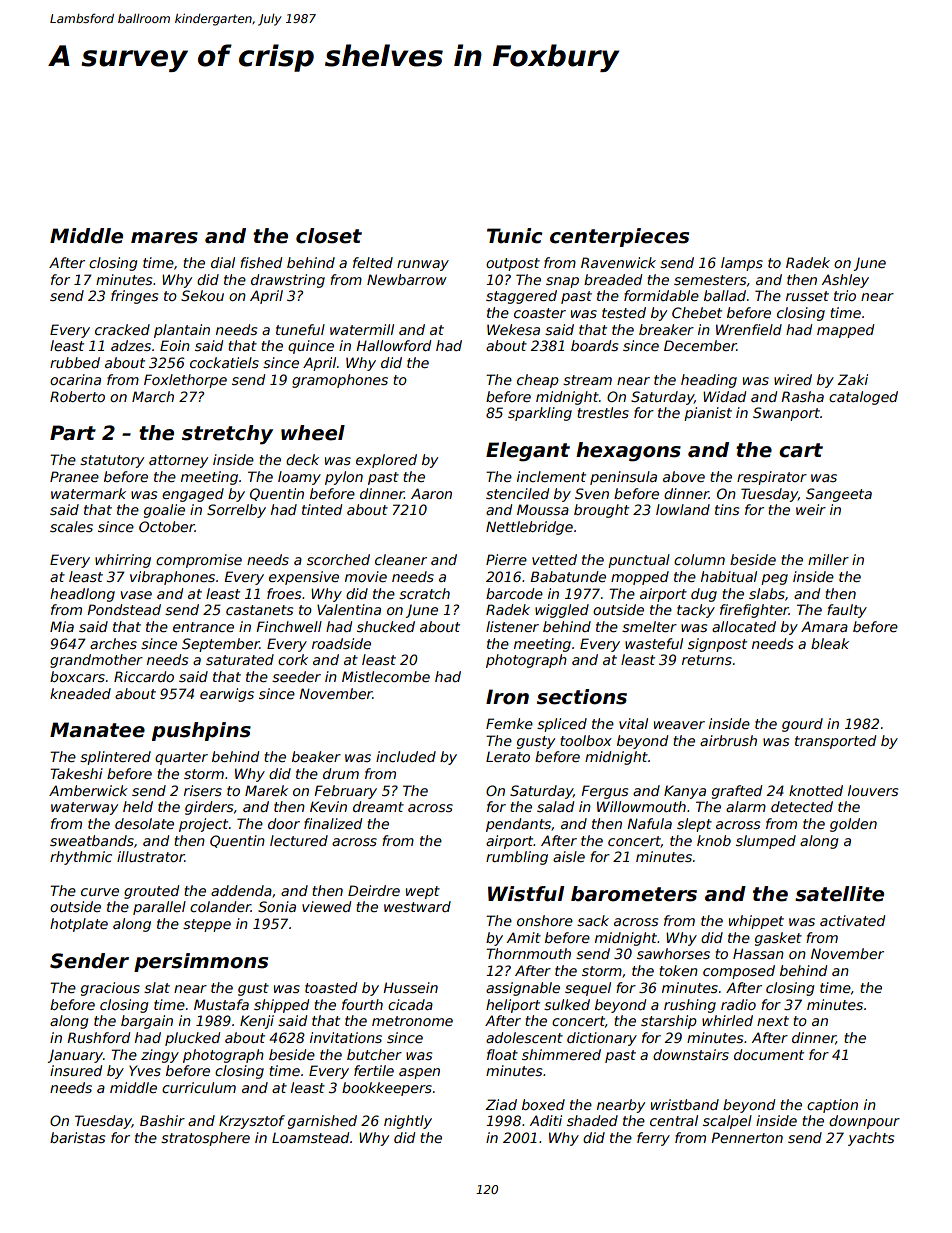  Describe the element at coordinates (164, 238) in the document. I see `mares` at that location.
